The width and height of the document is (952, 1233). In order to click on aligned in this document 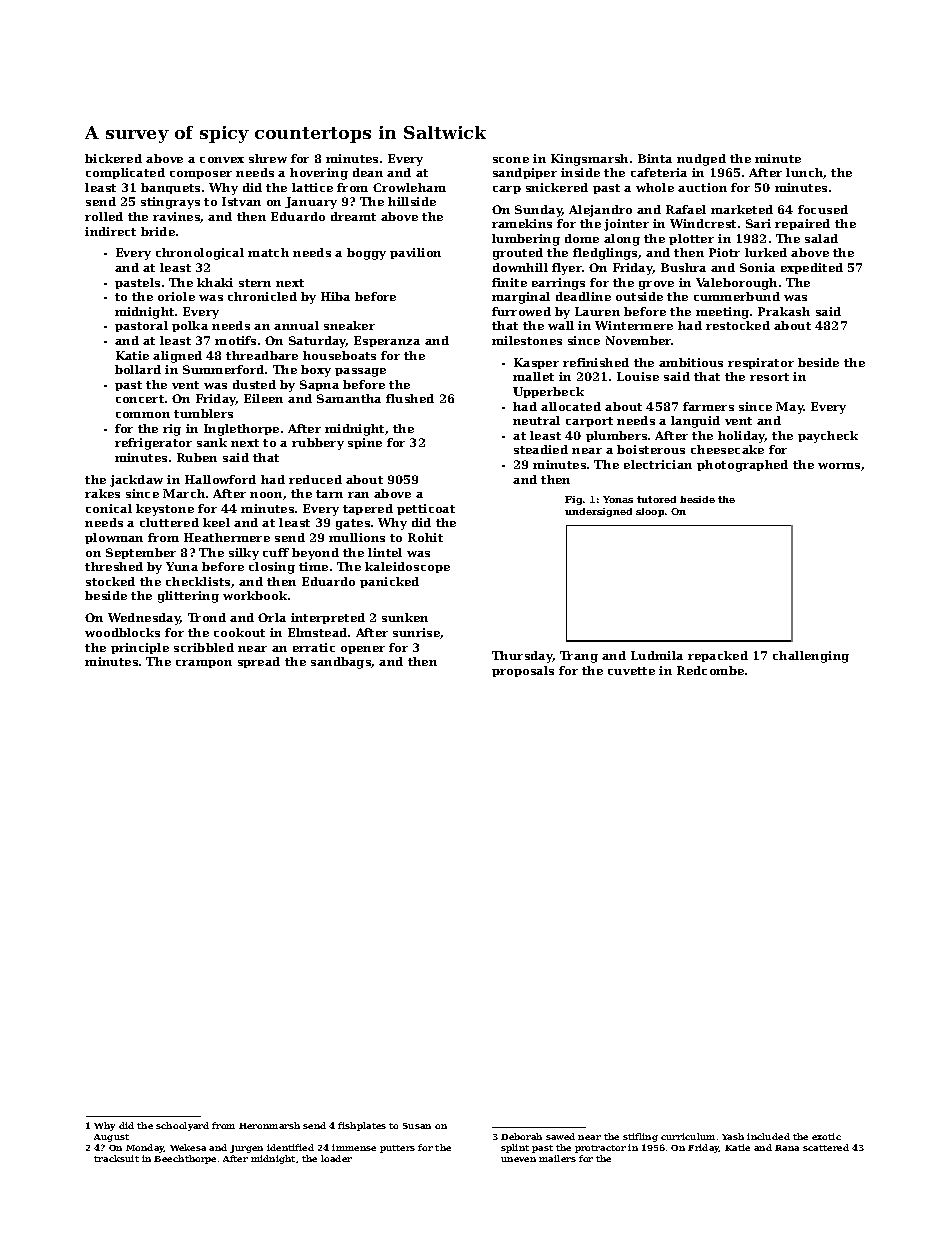, I will do `click(177, 357)`.
